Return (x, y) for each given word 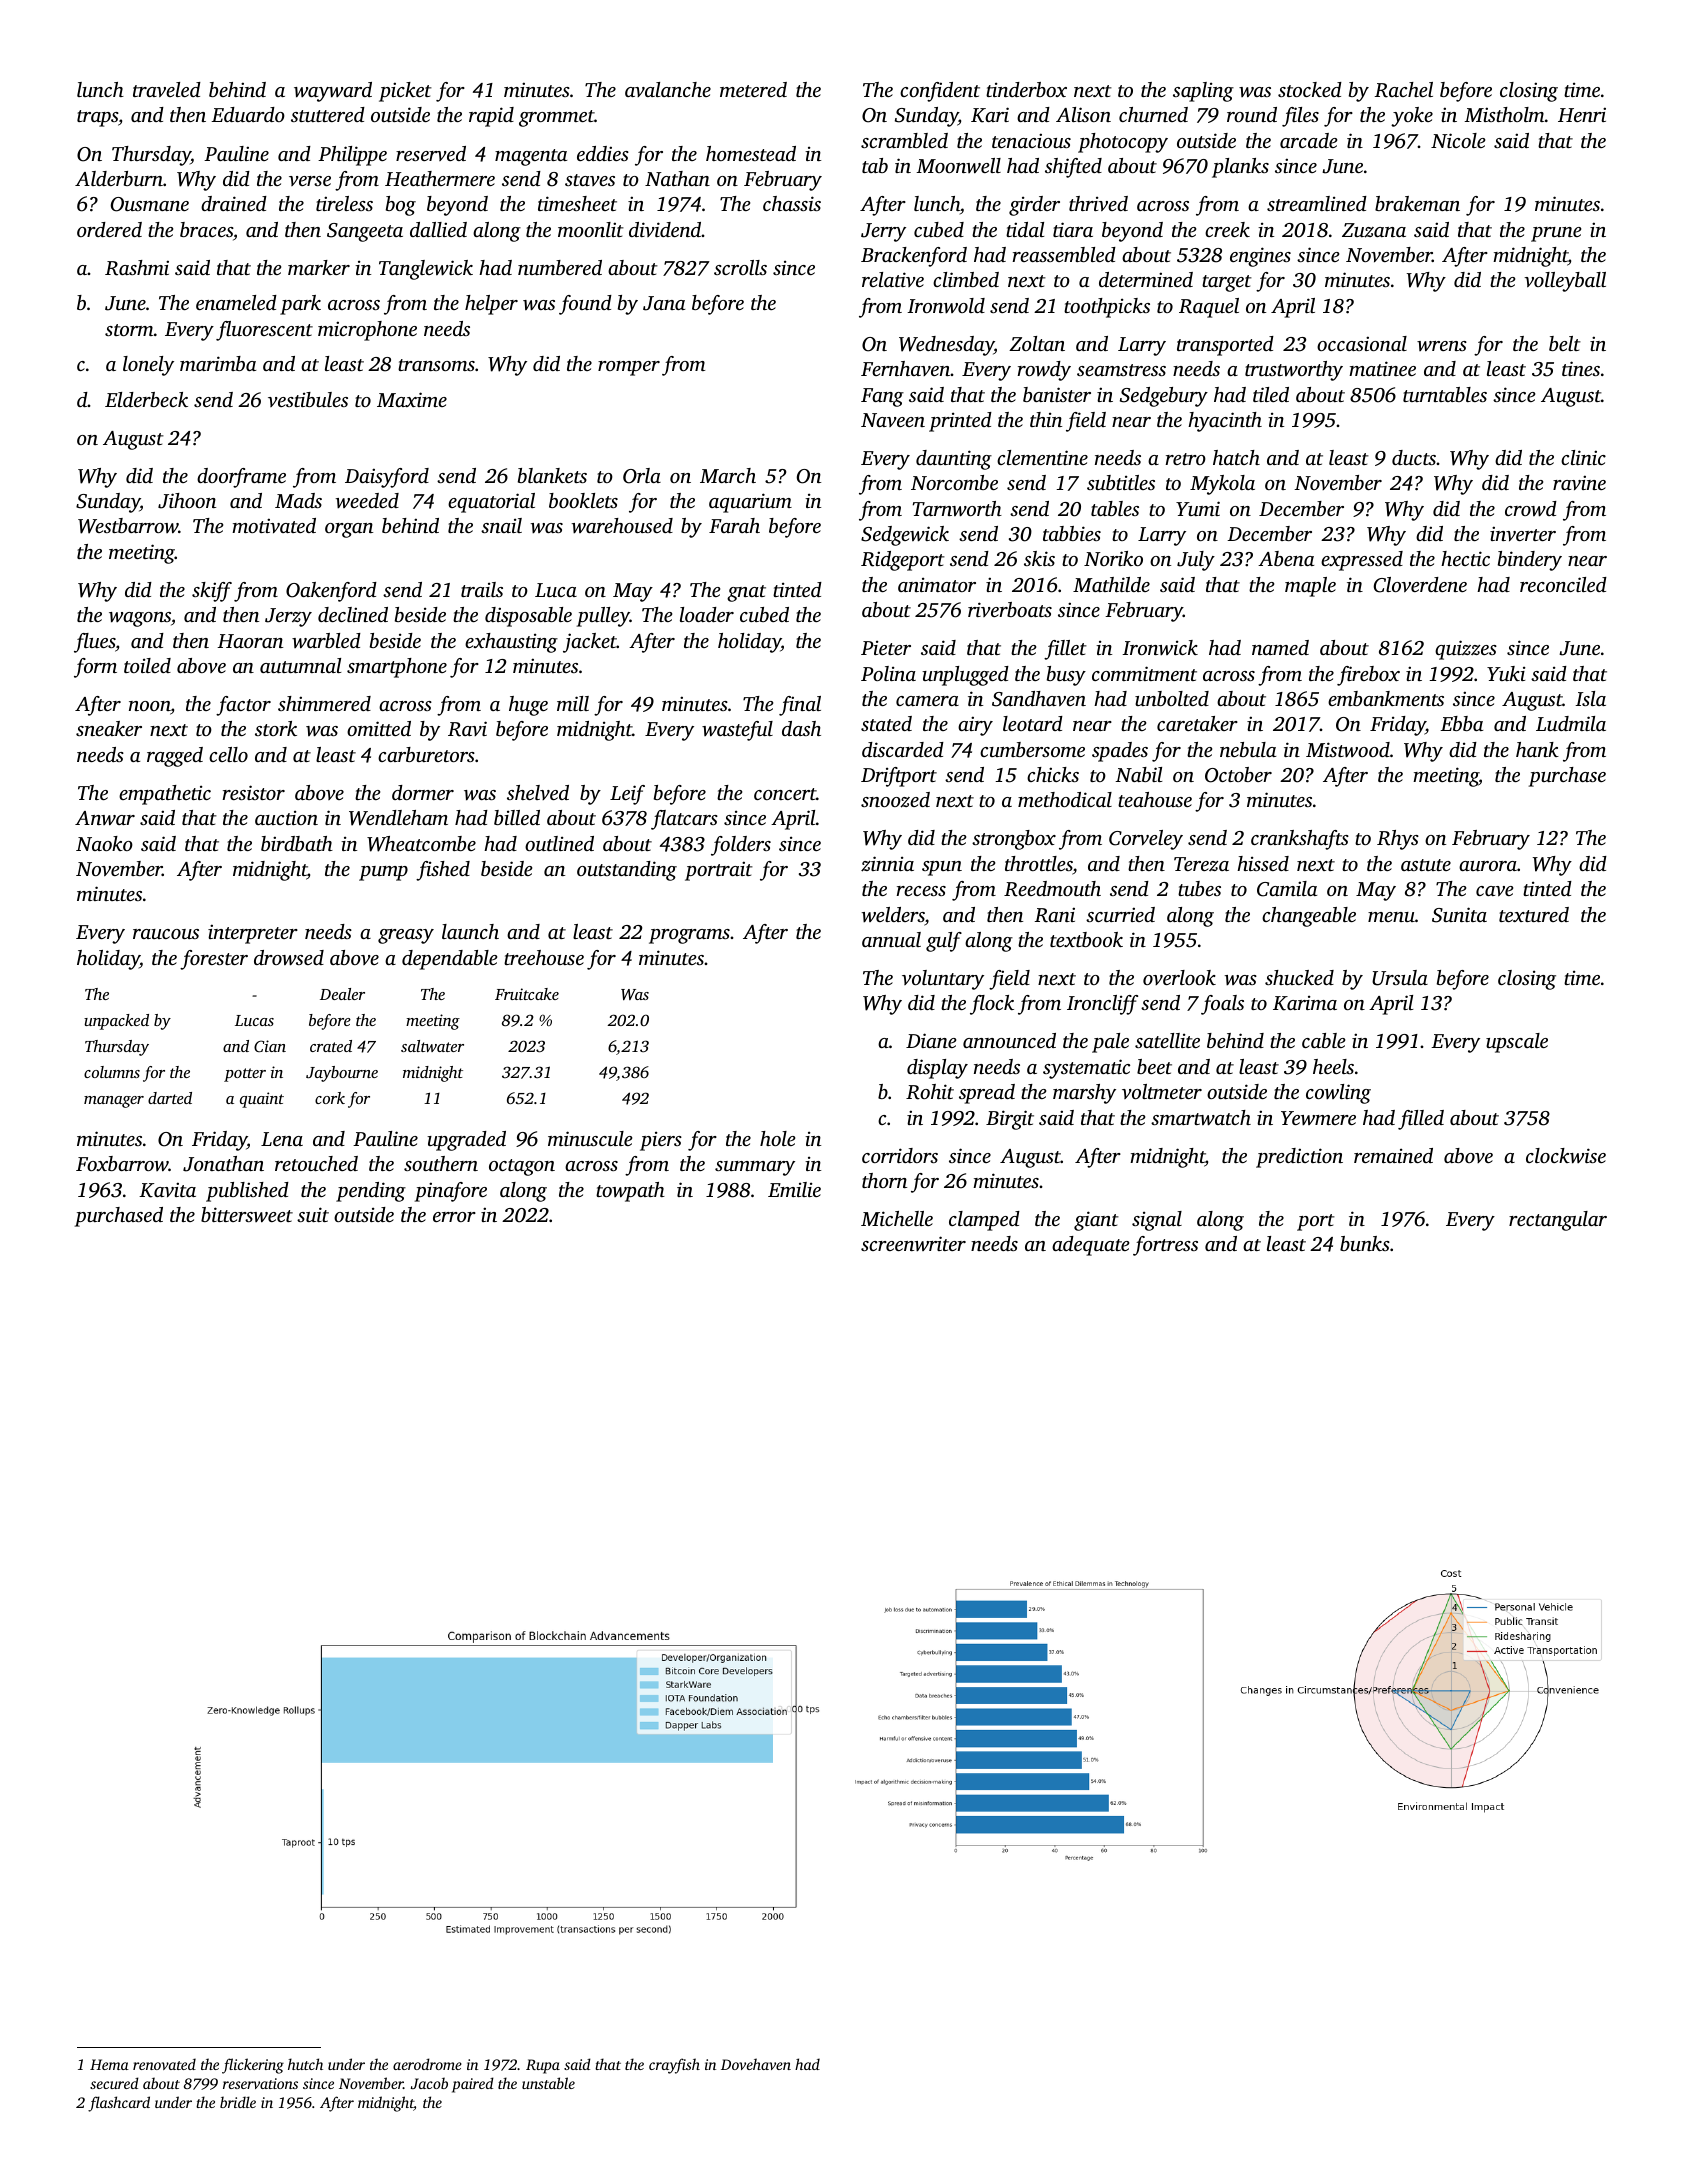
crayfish (674, 2066)
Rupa (543, 2066)
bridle (238, 2102)
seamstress (1121, 370)
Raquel (1209, 308)
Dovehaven (756, 2064)
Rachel (1404, 90)
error (454, 1217)
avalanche (668, 89)
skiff (212, 592)
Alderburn (119, 178)
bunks (1365, 1243)
